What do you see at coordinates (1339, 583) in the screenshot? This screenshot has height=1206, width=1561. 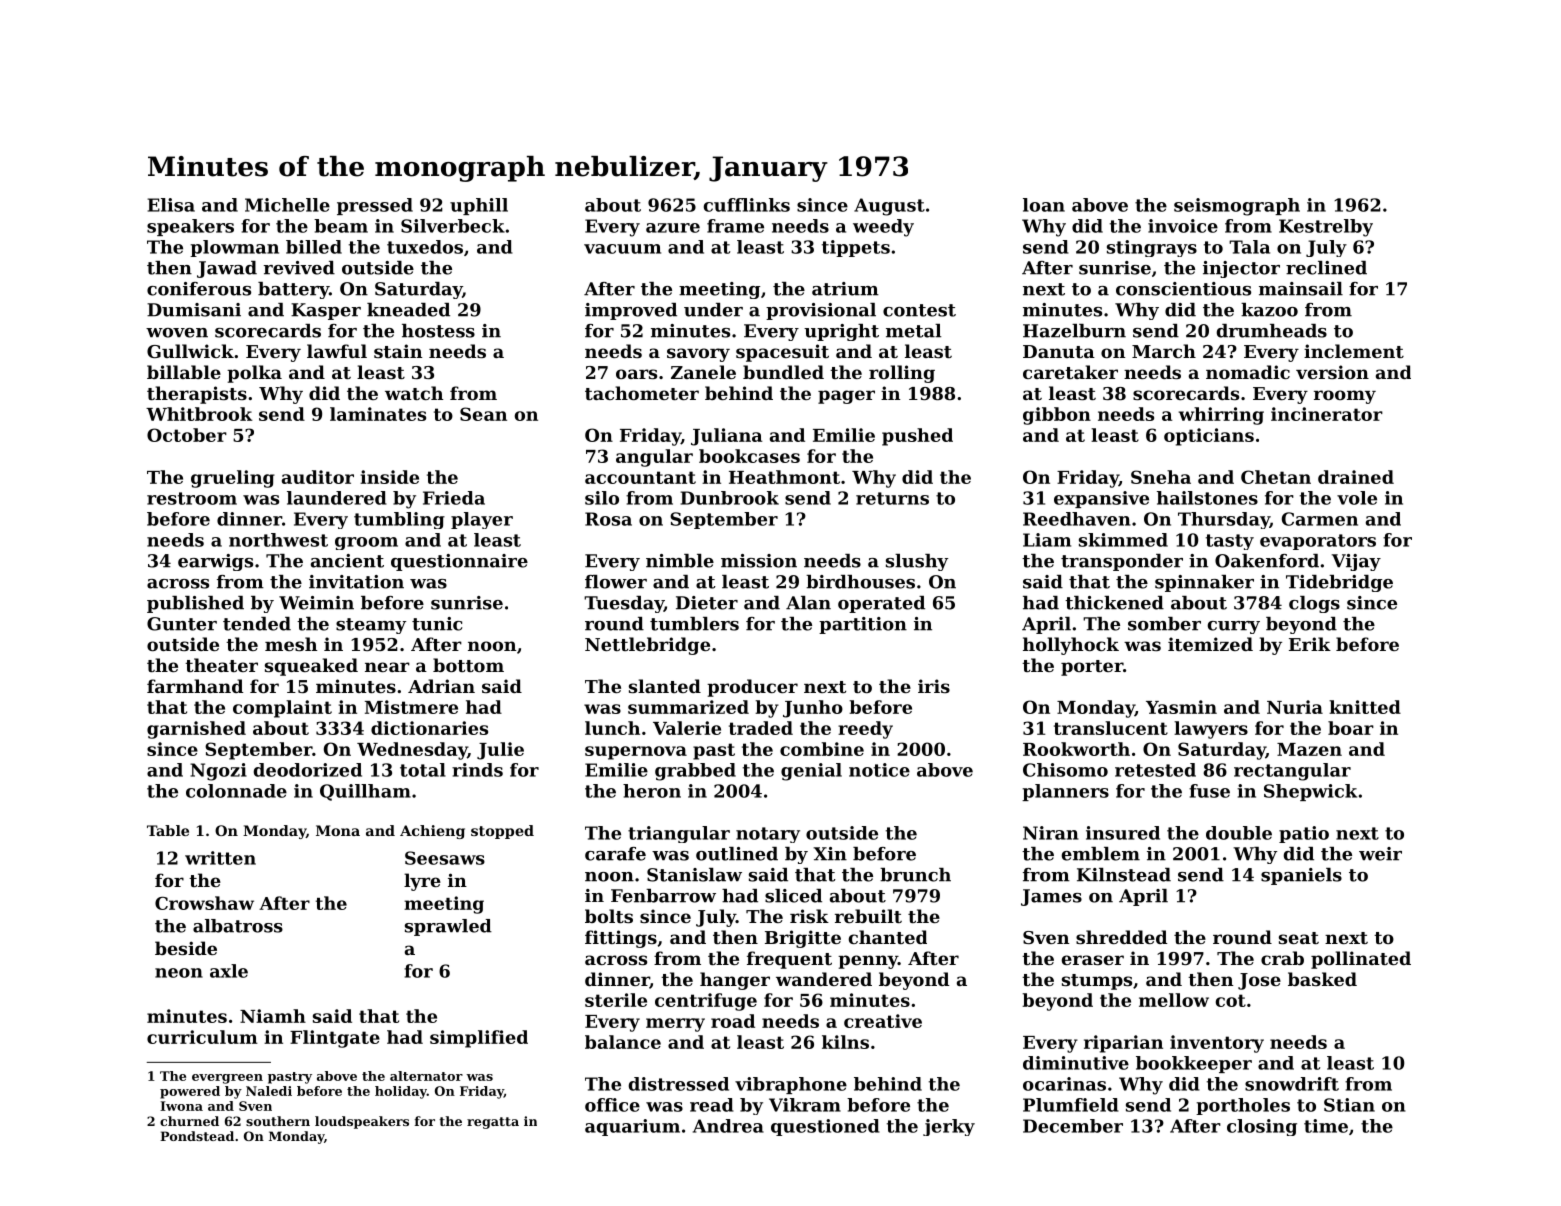 I see `Tidebridge` at bounding box center [1339, 583].
